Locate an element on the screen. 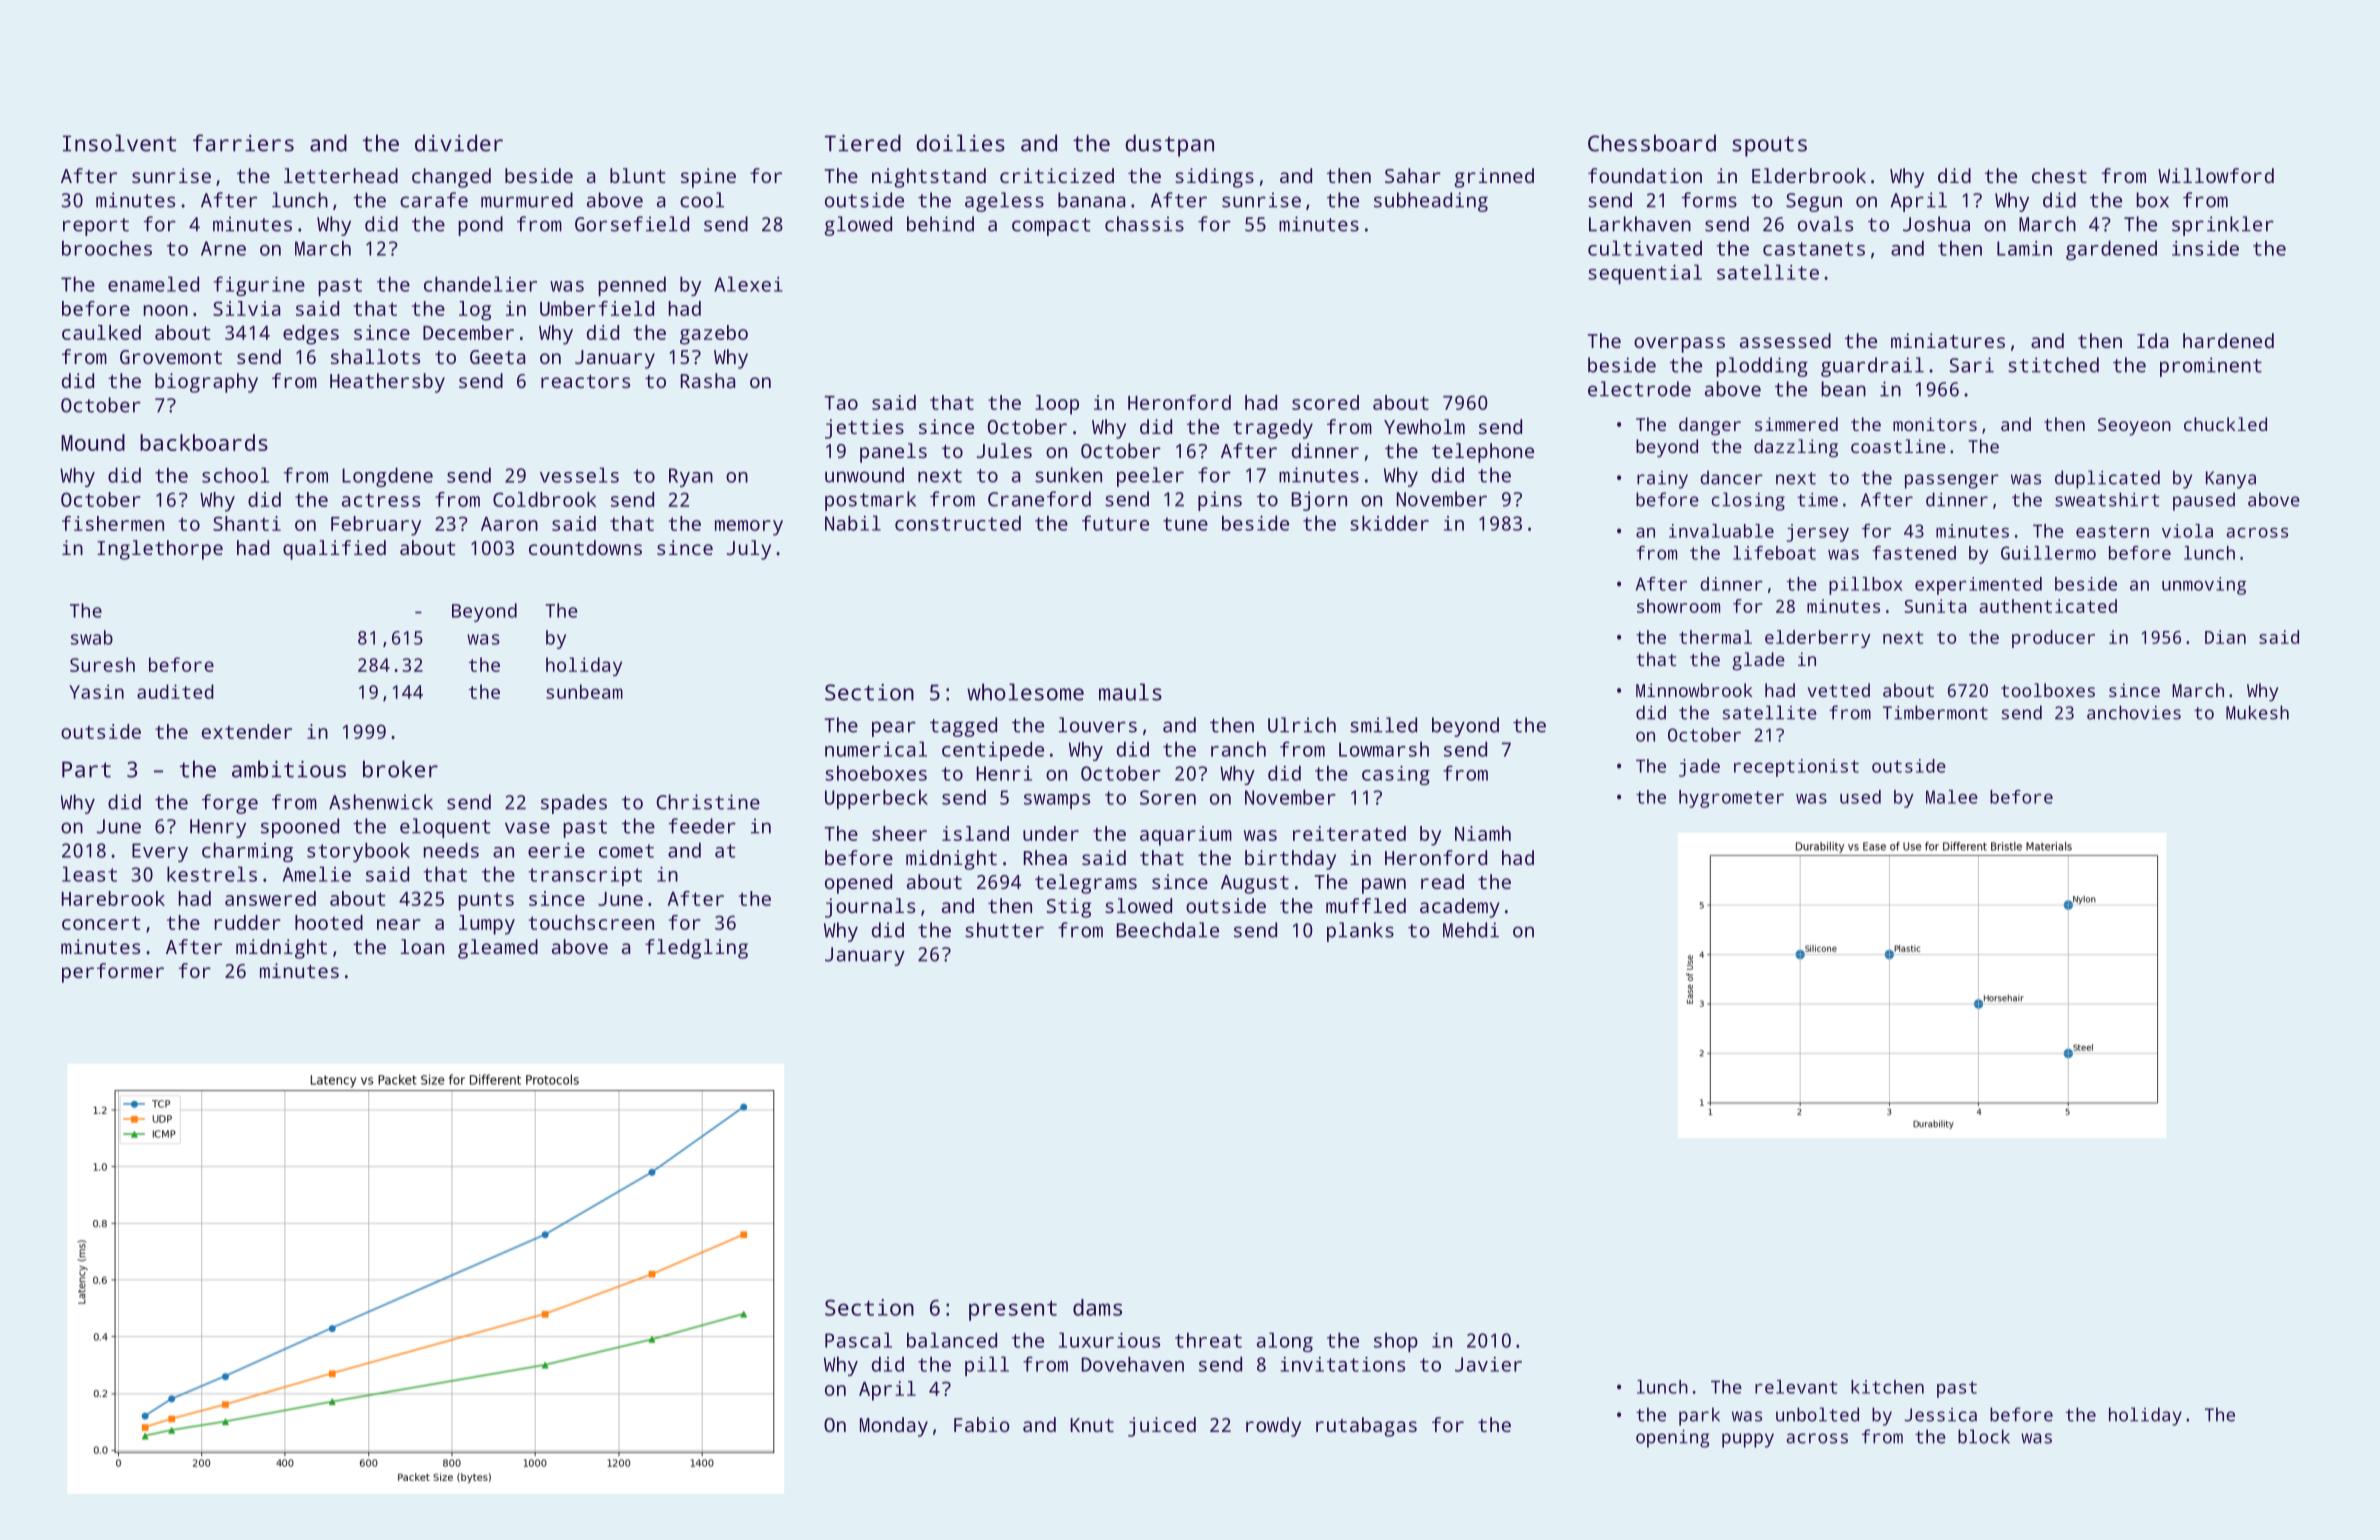 The width and height of the screenshot is (2380, 1540). opening is located at coordinates (1672, 1439).
